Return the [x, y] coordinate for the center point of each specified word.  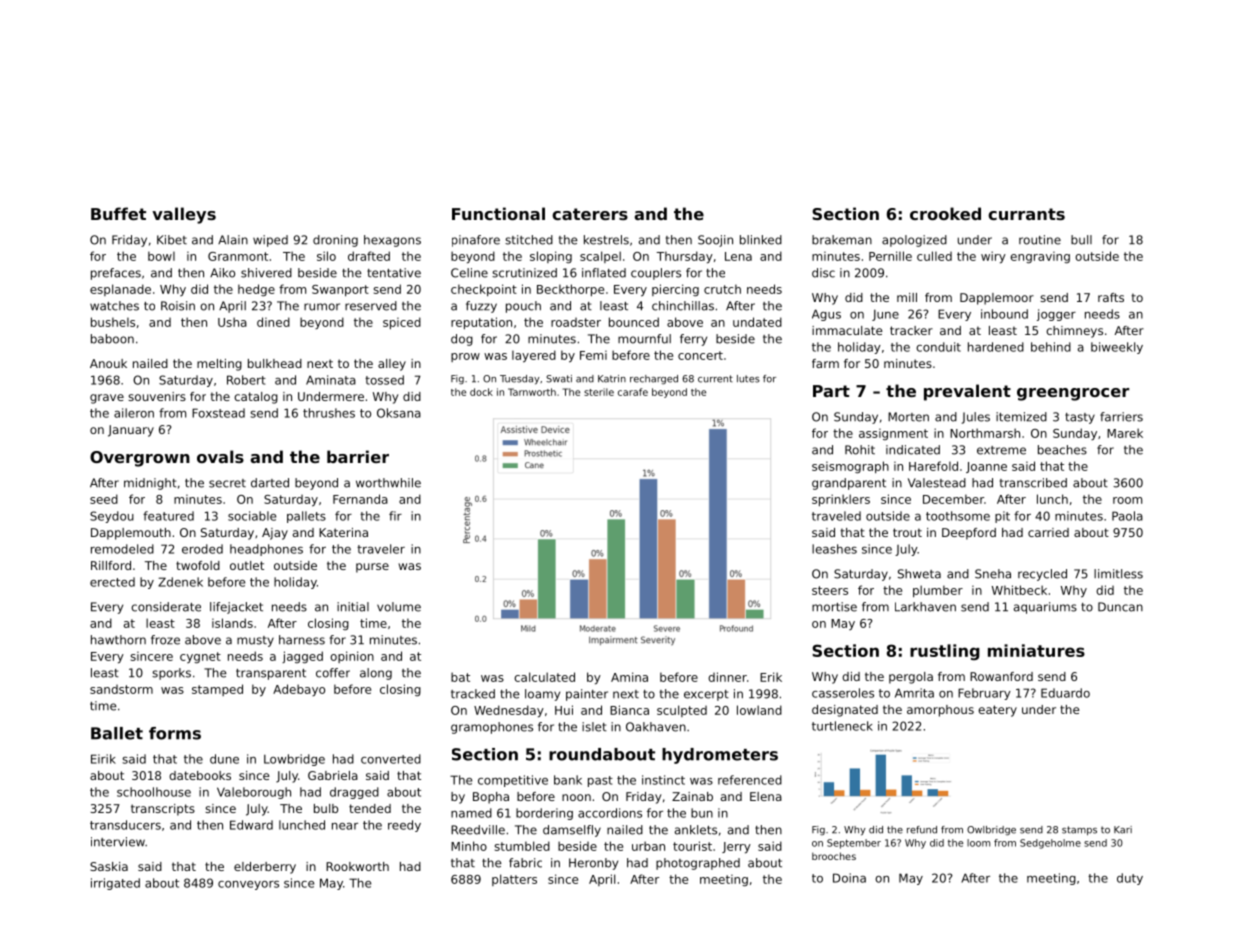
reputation [481, 323]
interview [118, 842]
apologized [914, 241]
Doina [849, 878]
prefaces [116, 274]
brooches [834, 856]
